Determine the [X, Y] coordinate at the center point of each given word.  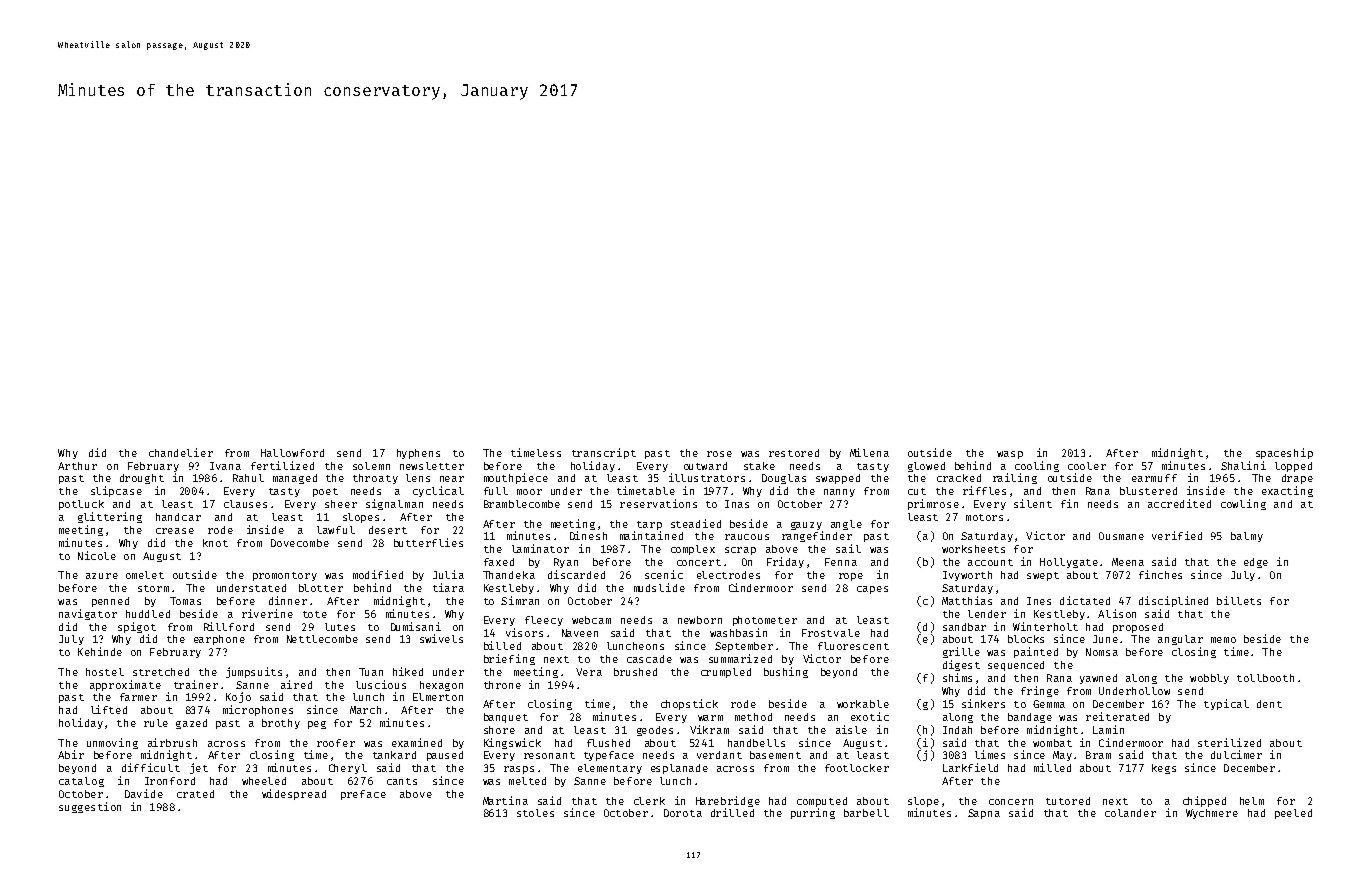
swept [1043, 576]
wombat [1052, 743]
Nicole [97, 555]
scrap [740, 551]
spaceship [1284, 453]
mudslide [659, 587]
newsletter [432, 466]
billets [1239, 600]
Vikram [709, 729]
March [365, 710]
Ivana [225, 466]
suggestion [90, 807]
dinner [288, 600]
